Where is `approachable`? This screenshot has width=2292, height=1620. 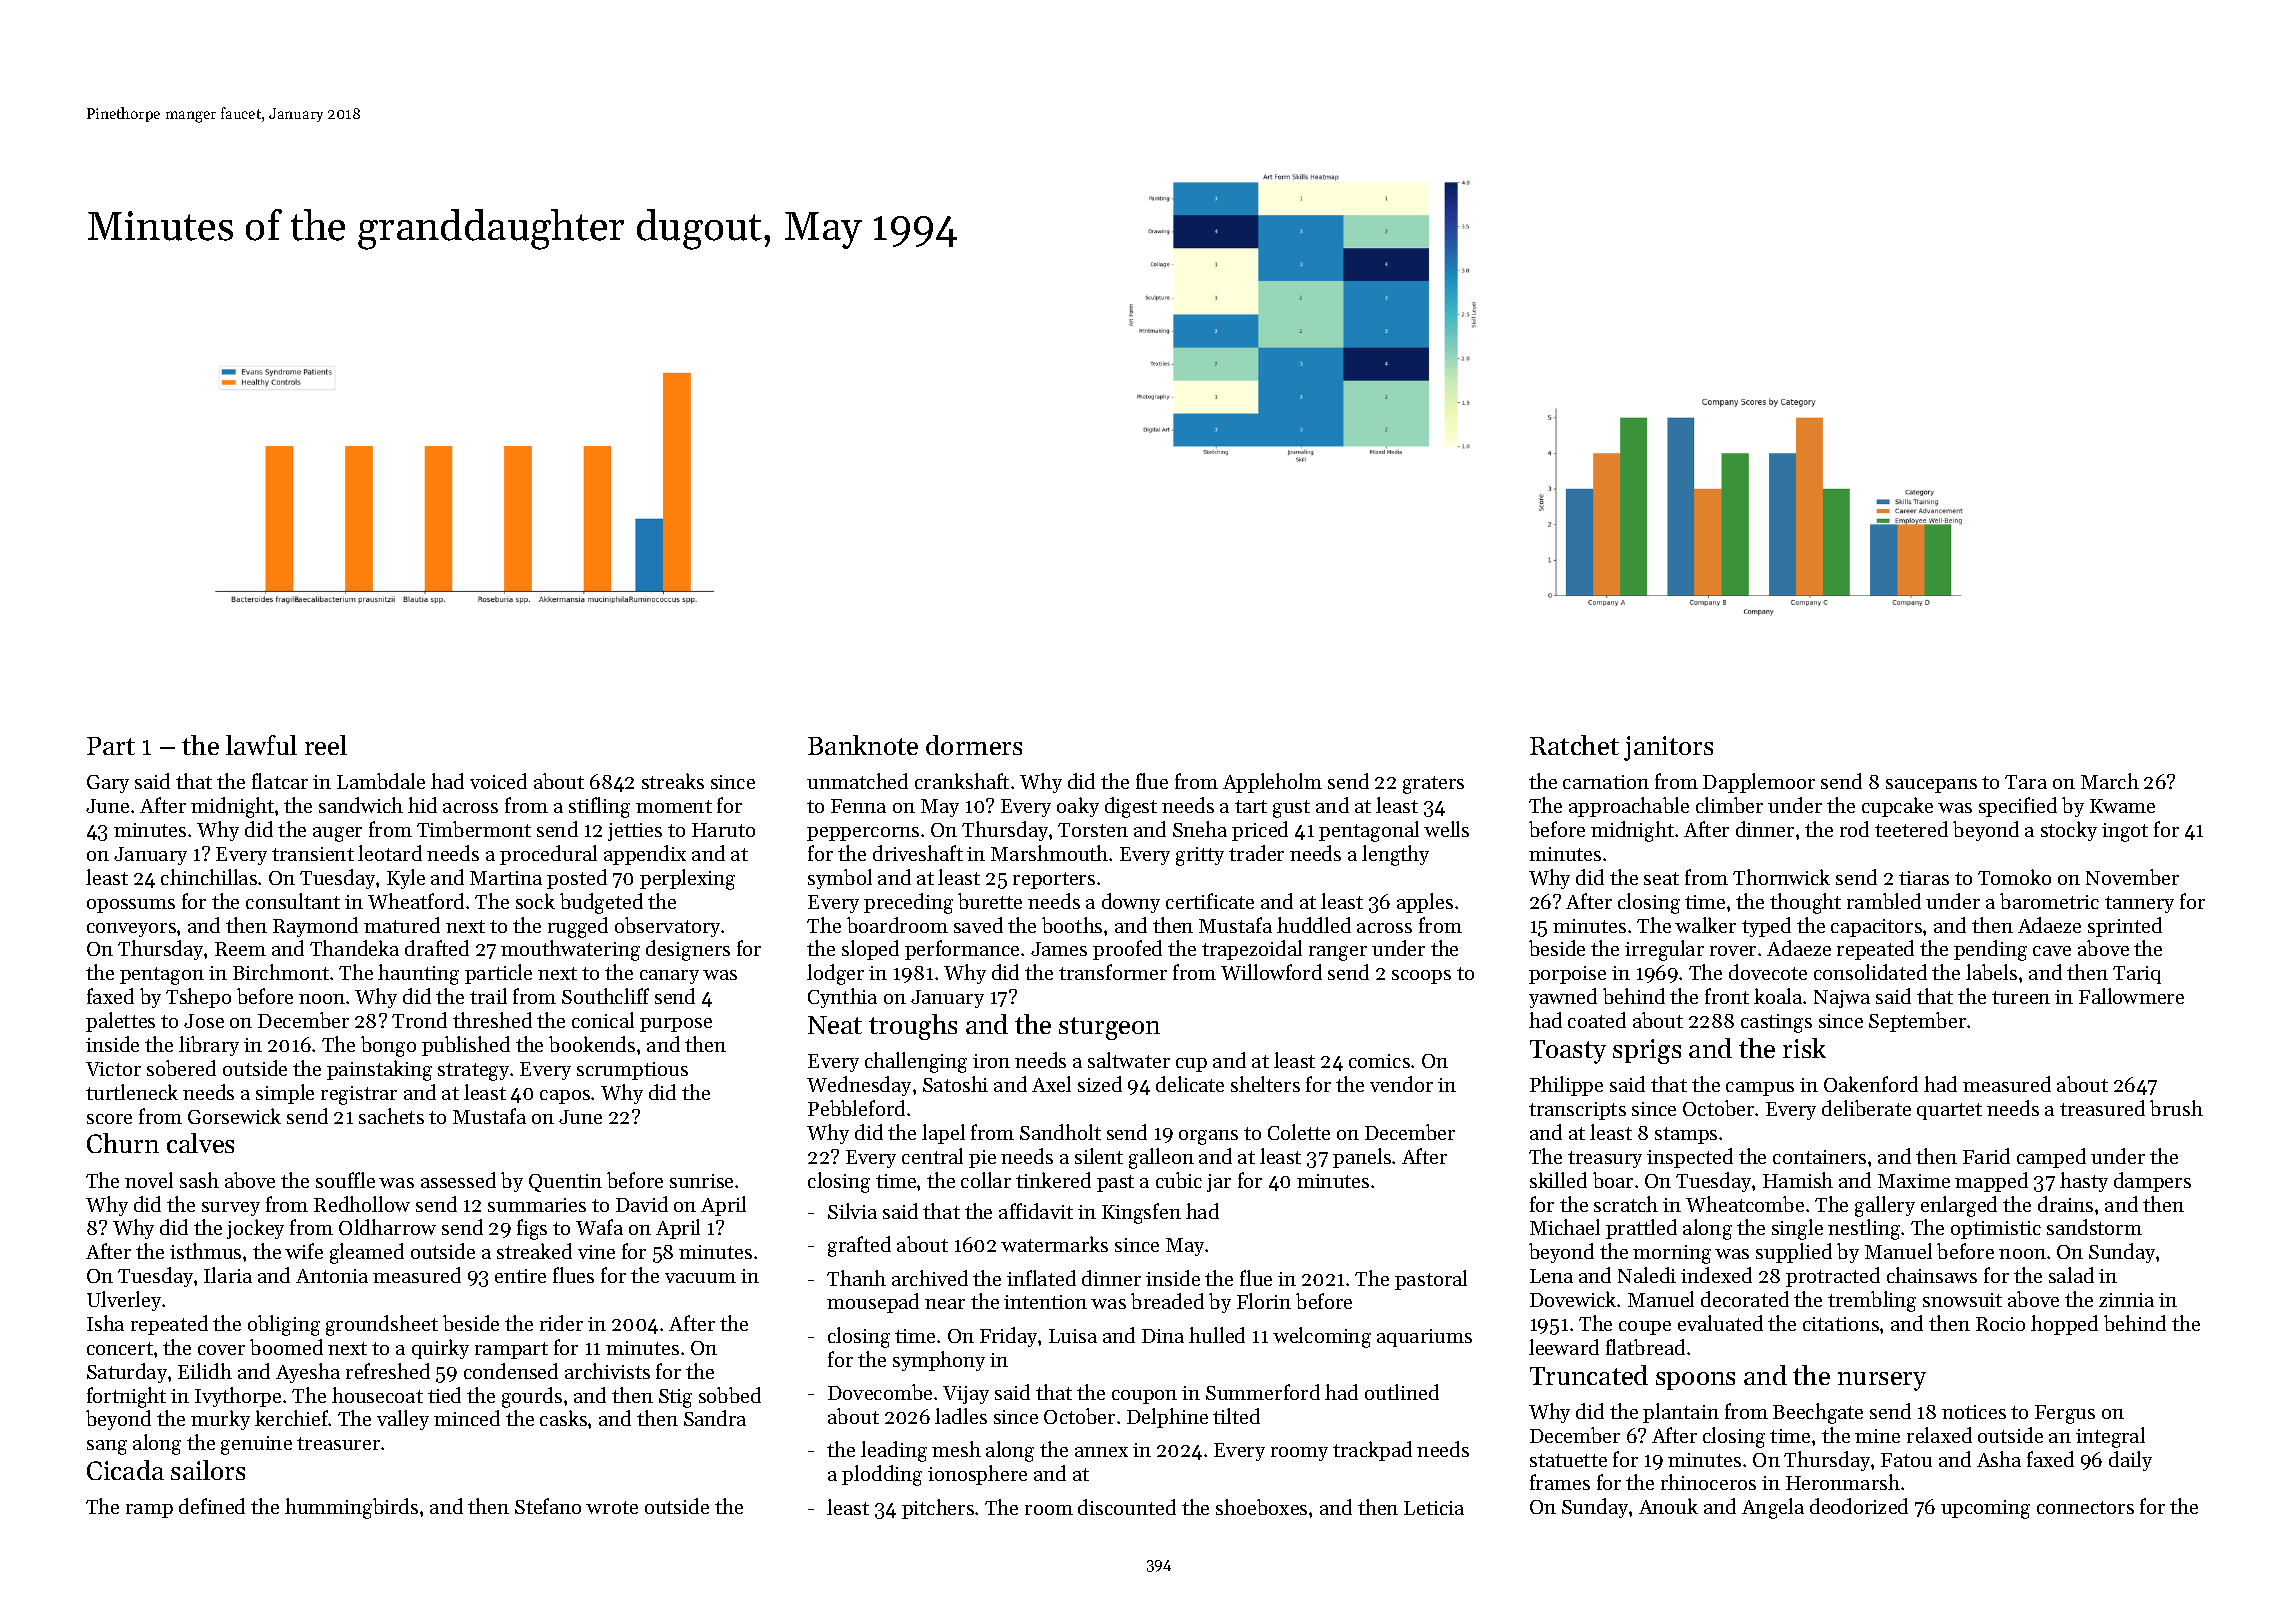
approachable is located at coordinates (1629, 807).
